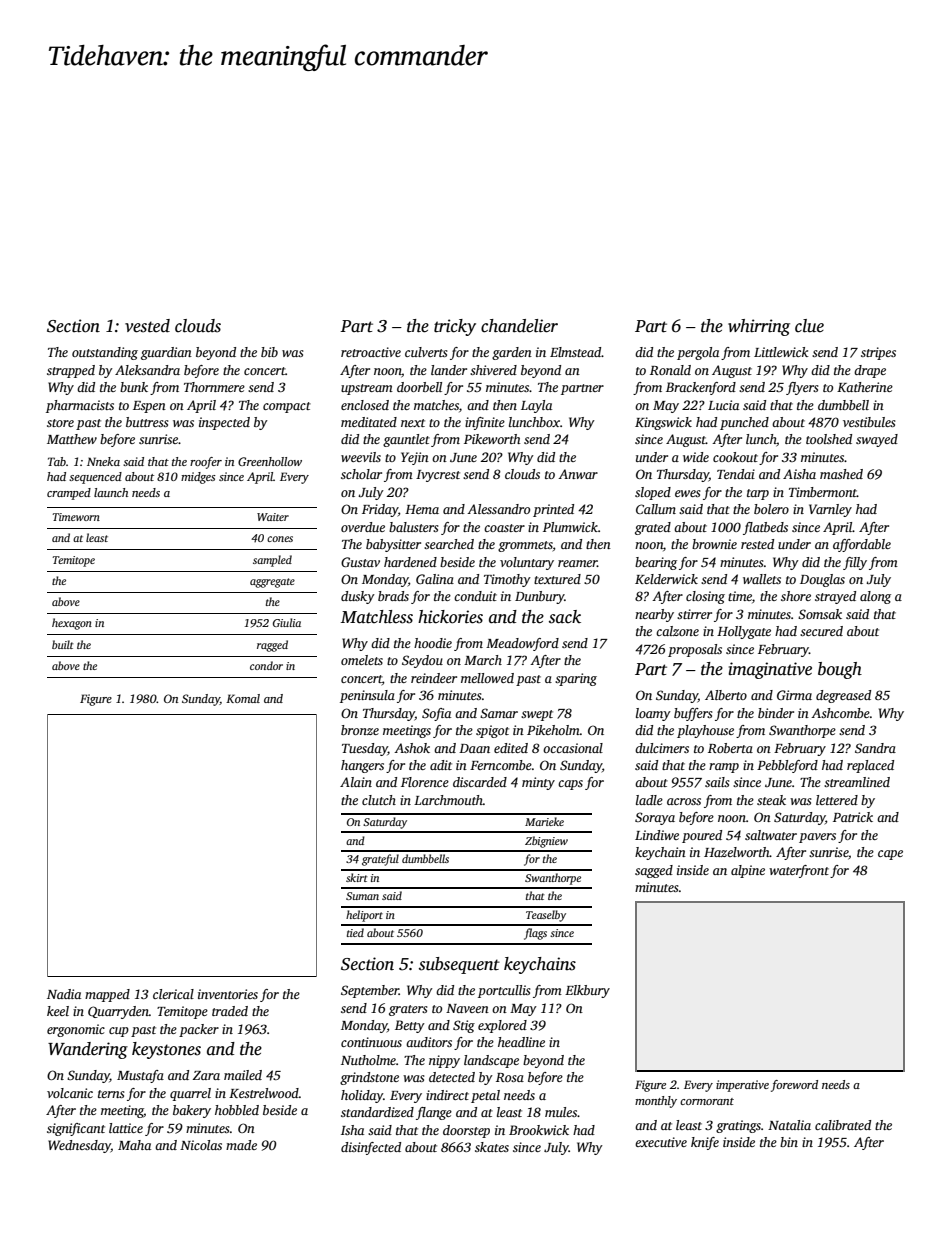  Describe the element at coordinates (72, 624) in the screenshot. I see `hexagon` at that location.
